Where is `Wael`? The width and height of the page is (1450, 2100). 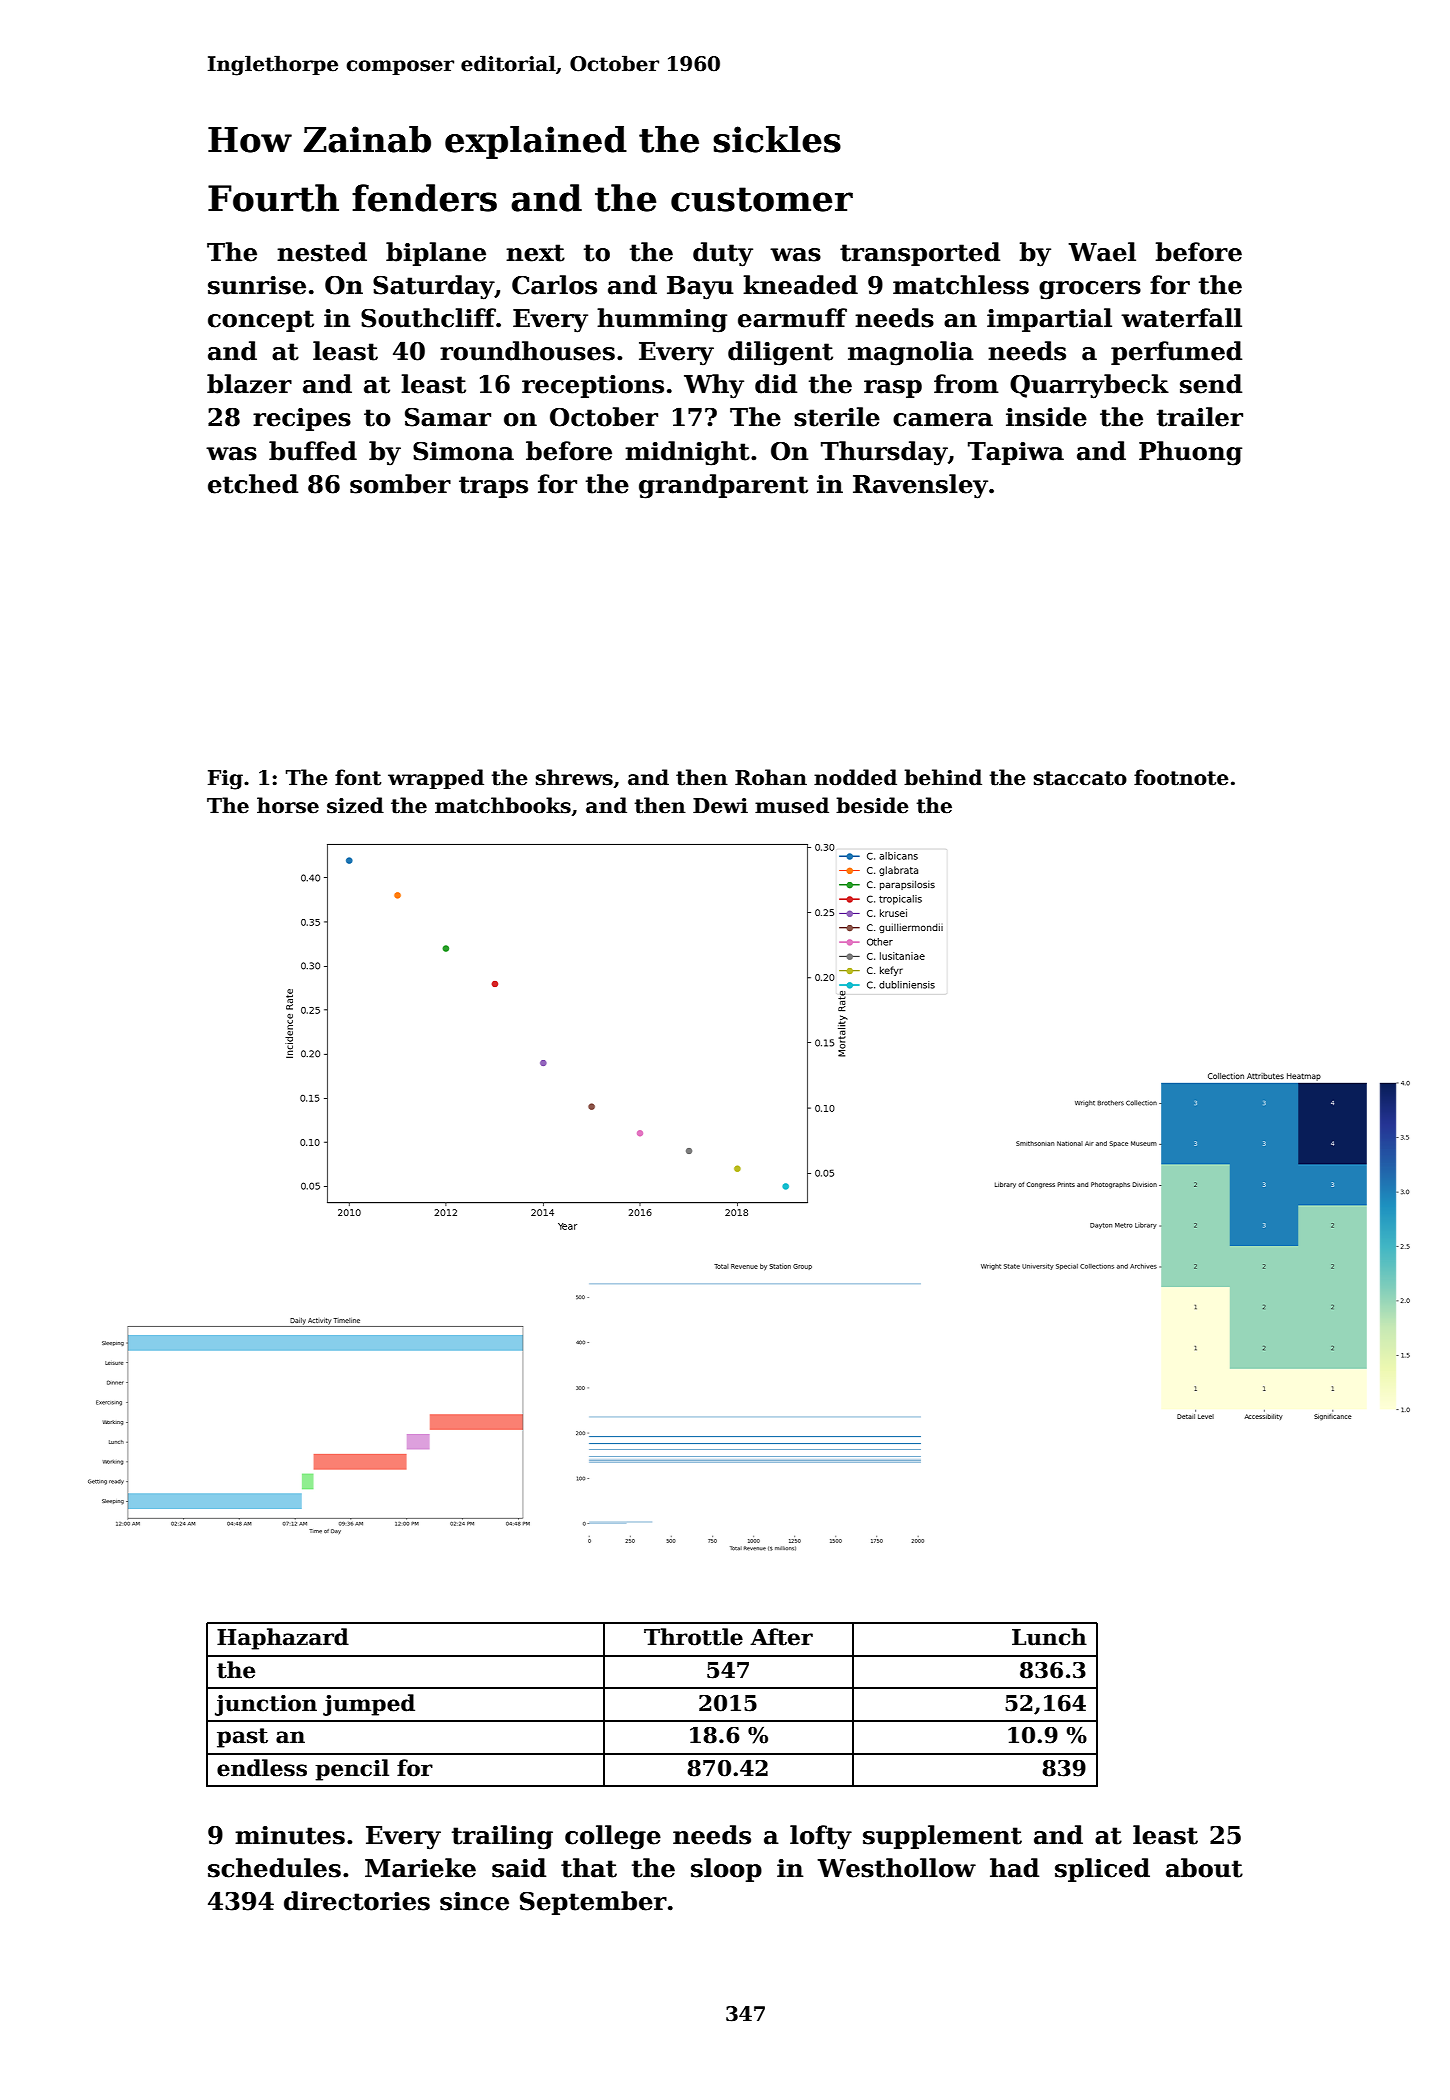
Wael is located at coordinates (1102, 252).
